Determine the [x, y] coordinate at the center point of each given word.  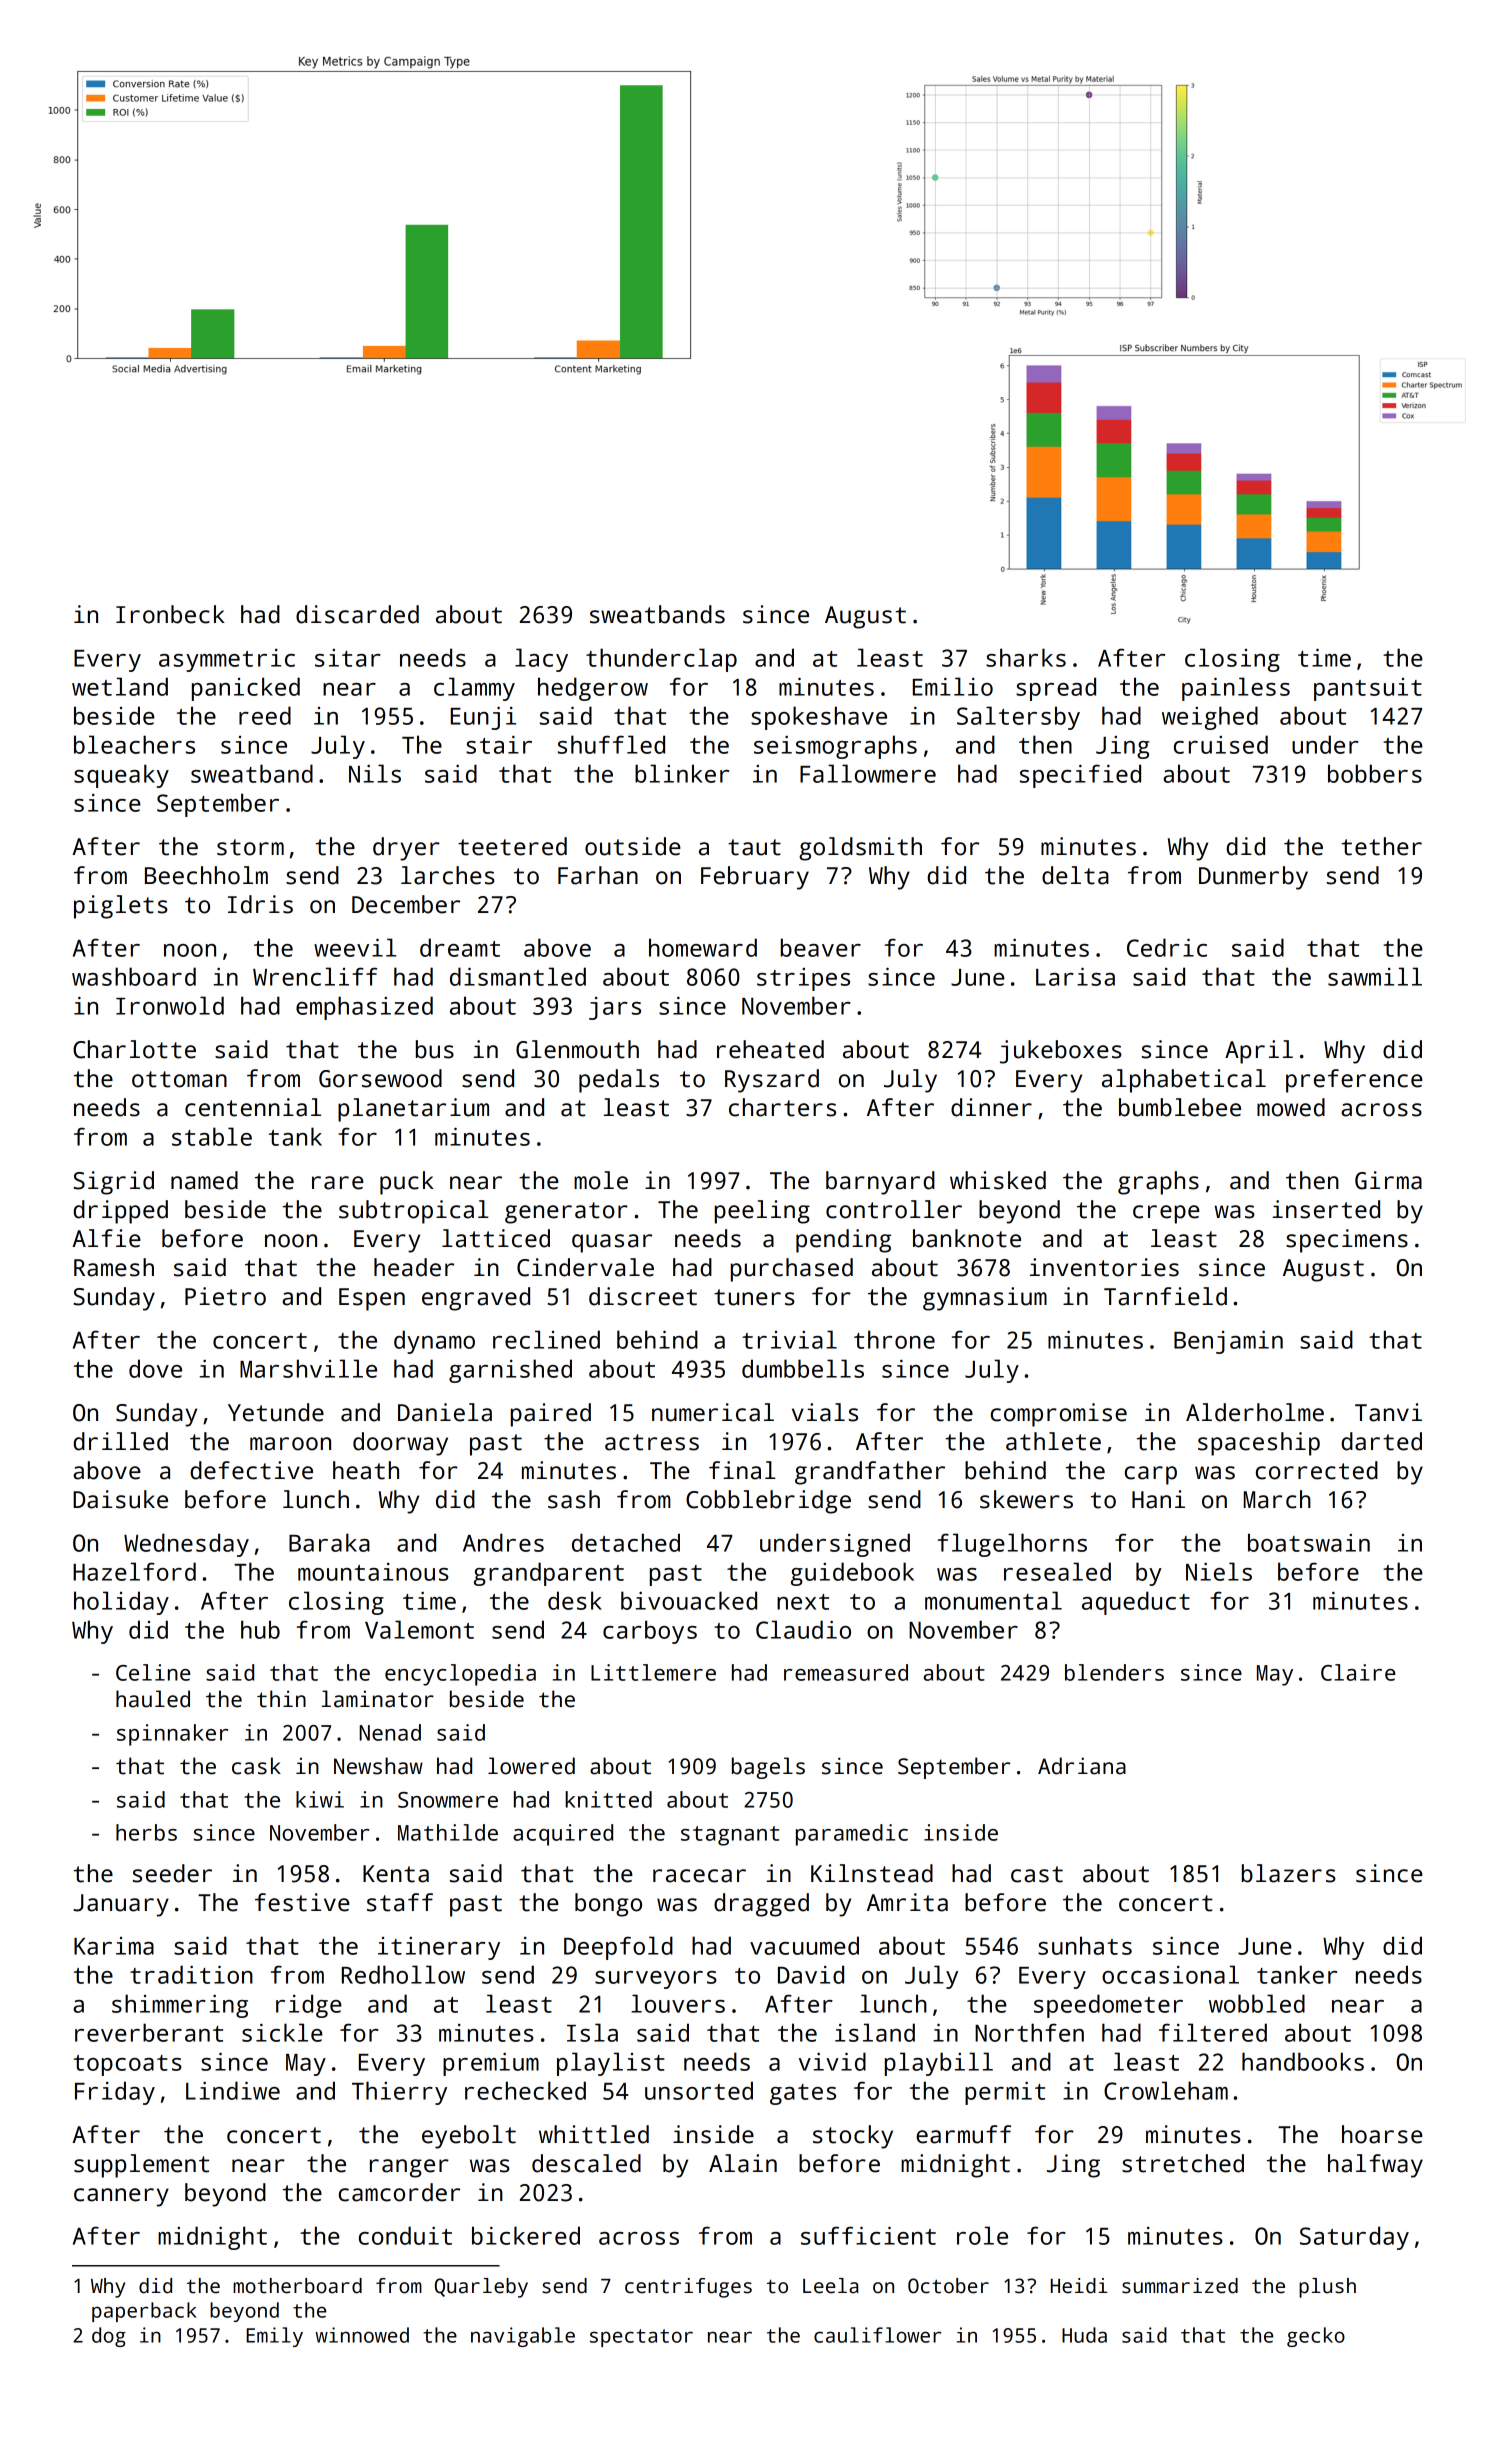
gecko [1316, 2337]
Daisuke [120, 1499]
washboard [134, 976]
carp [1151, 1475]
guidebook [852, 1574]
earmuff [963, 2134]
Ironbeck [170, 614]
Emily [274, 2337]
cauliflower [877, 2335]
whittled [594, 2134]
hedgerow [593, 689]
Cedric [1167, 947]
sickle [282, 2032]
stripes [803, 979]
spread [1056, 689]
